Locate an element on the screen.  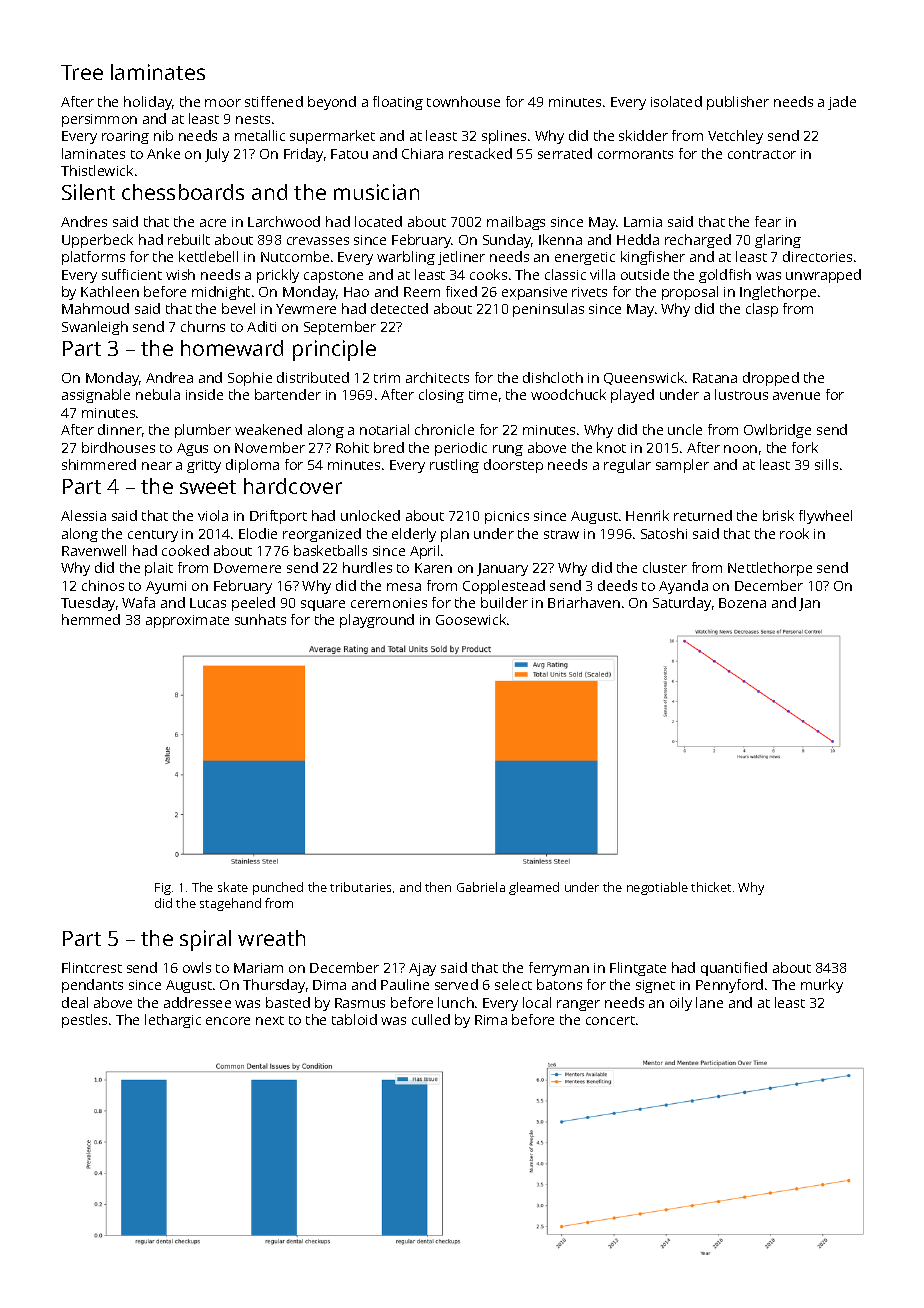
townhouse is located at coordinates (463, 101).
